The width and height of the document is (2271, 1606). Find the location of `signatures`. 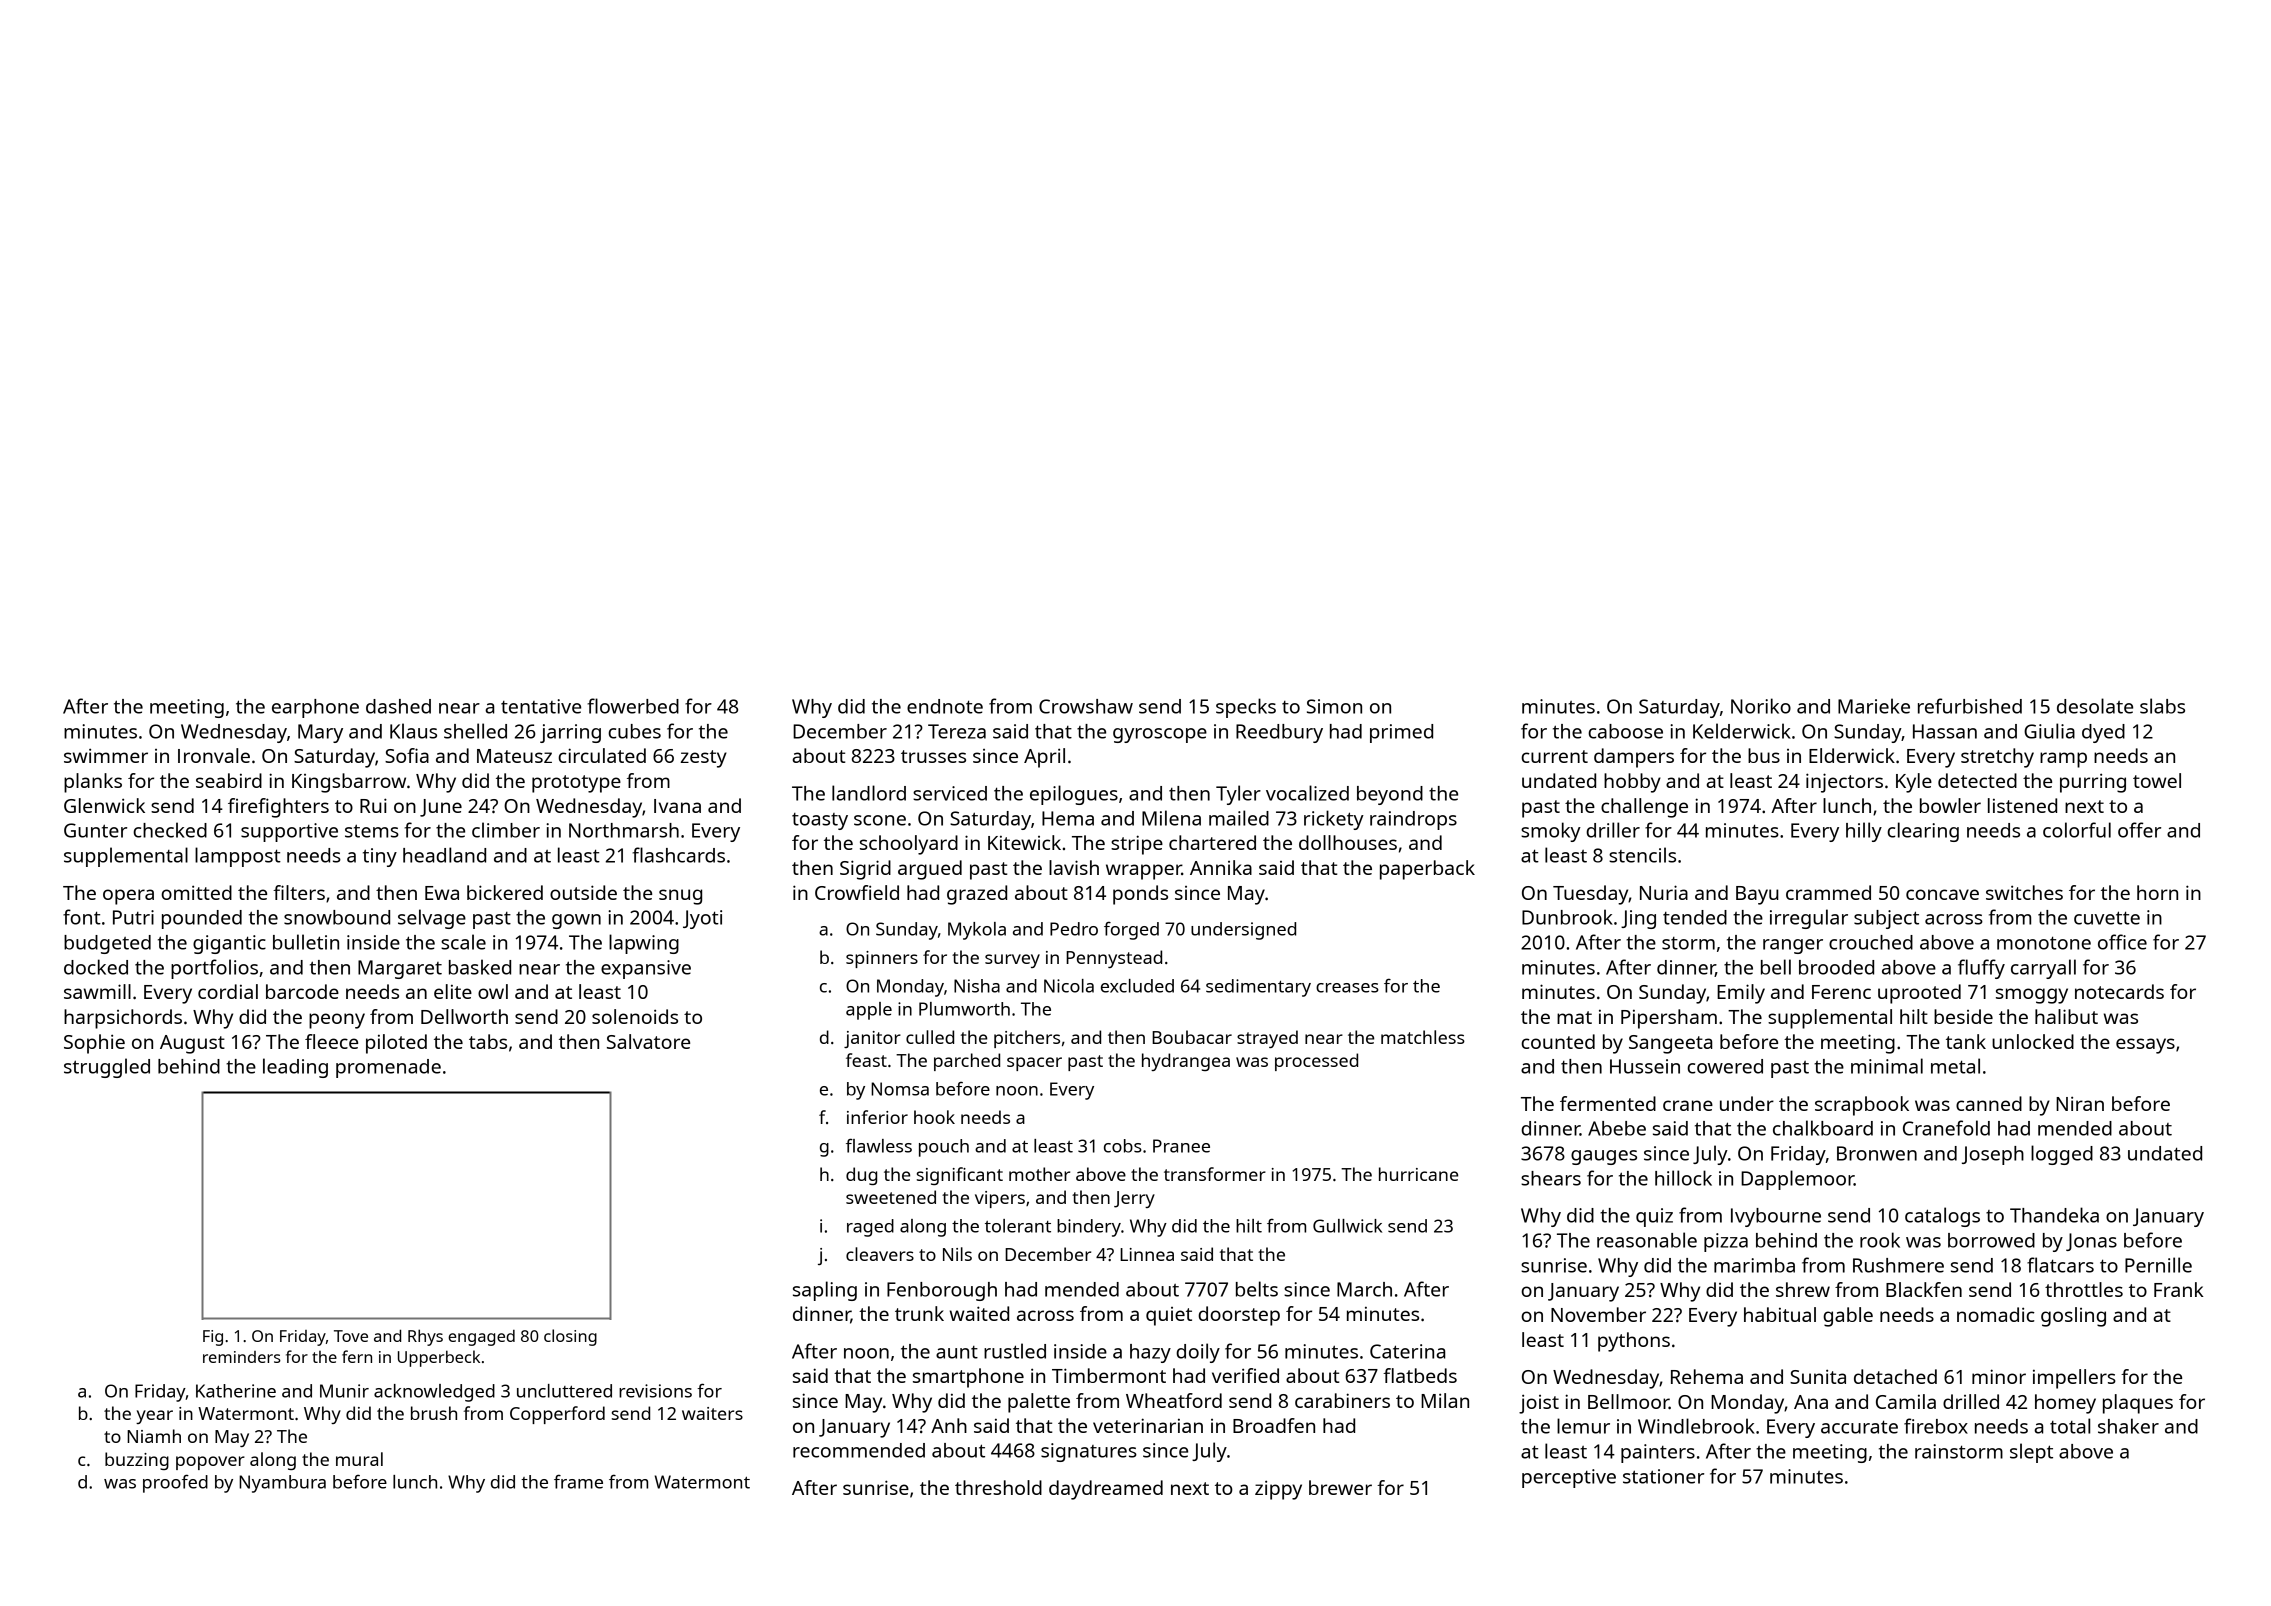

signatures is located at coordinates (1089, 1452).
